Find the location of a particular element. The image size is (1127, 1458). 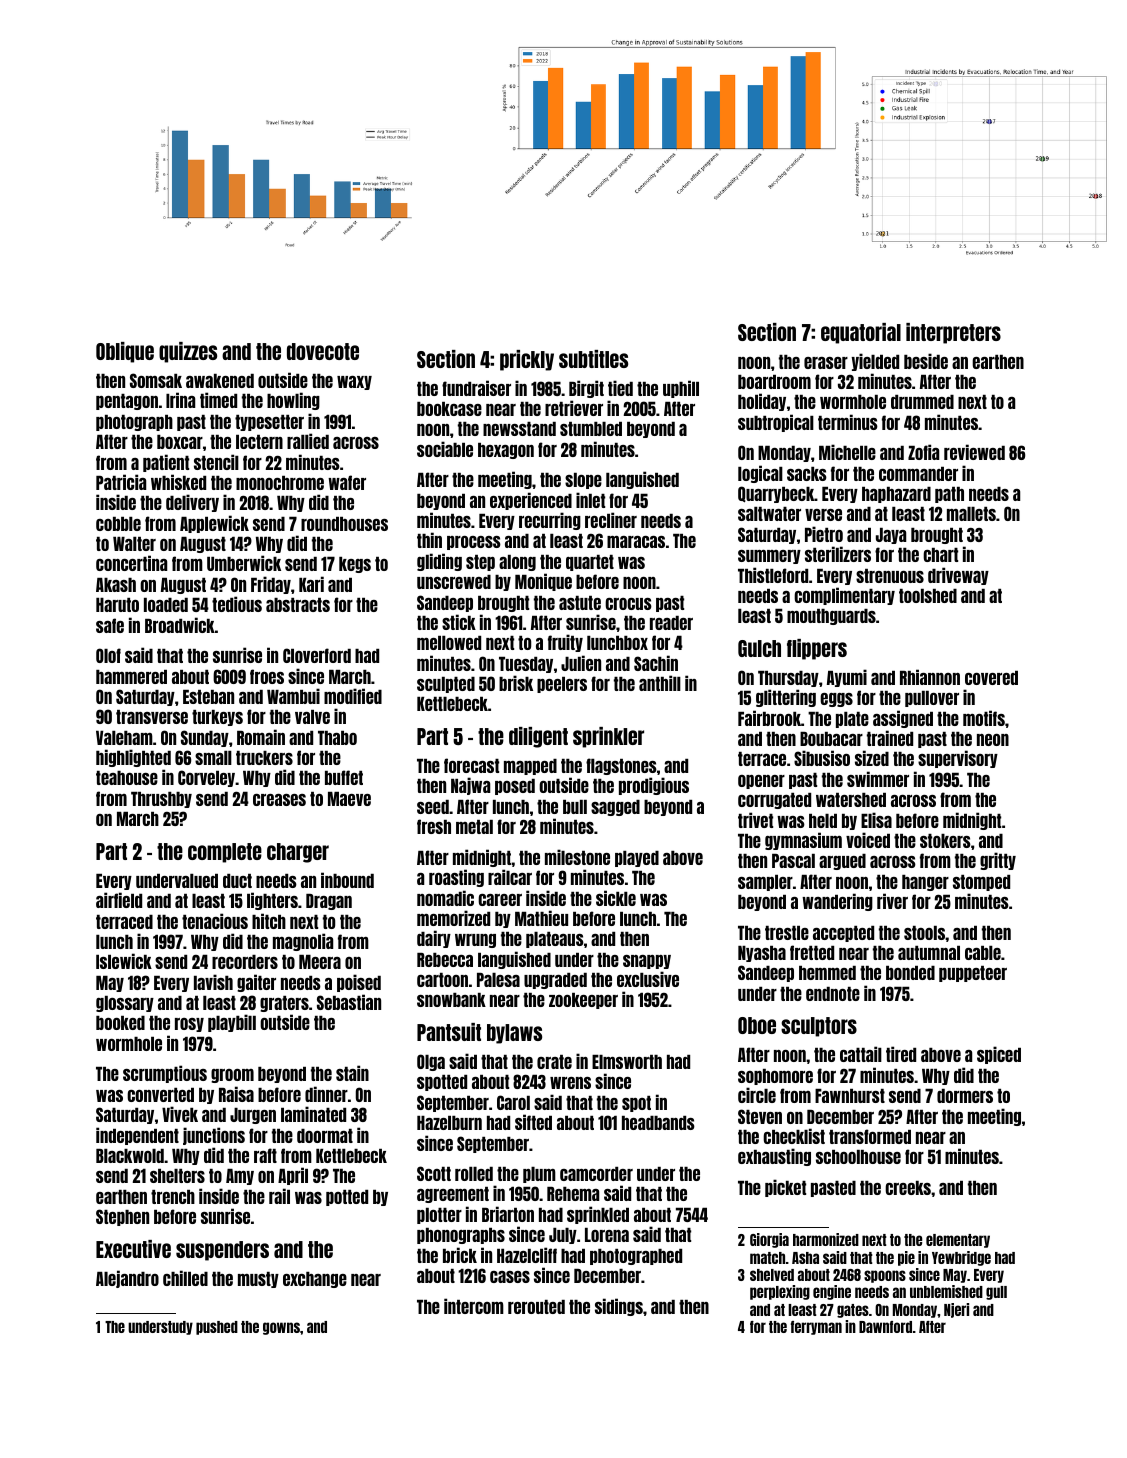

interpreters is located at coordinates (953, 333).
